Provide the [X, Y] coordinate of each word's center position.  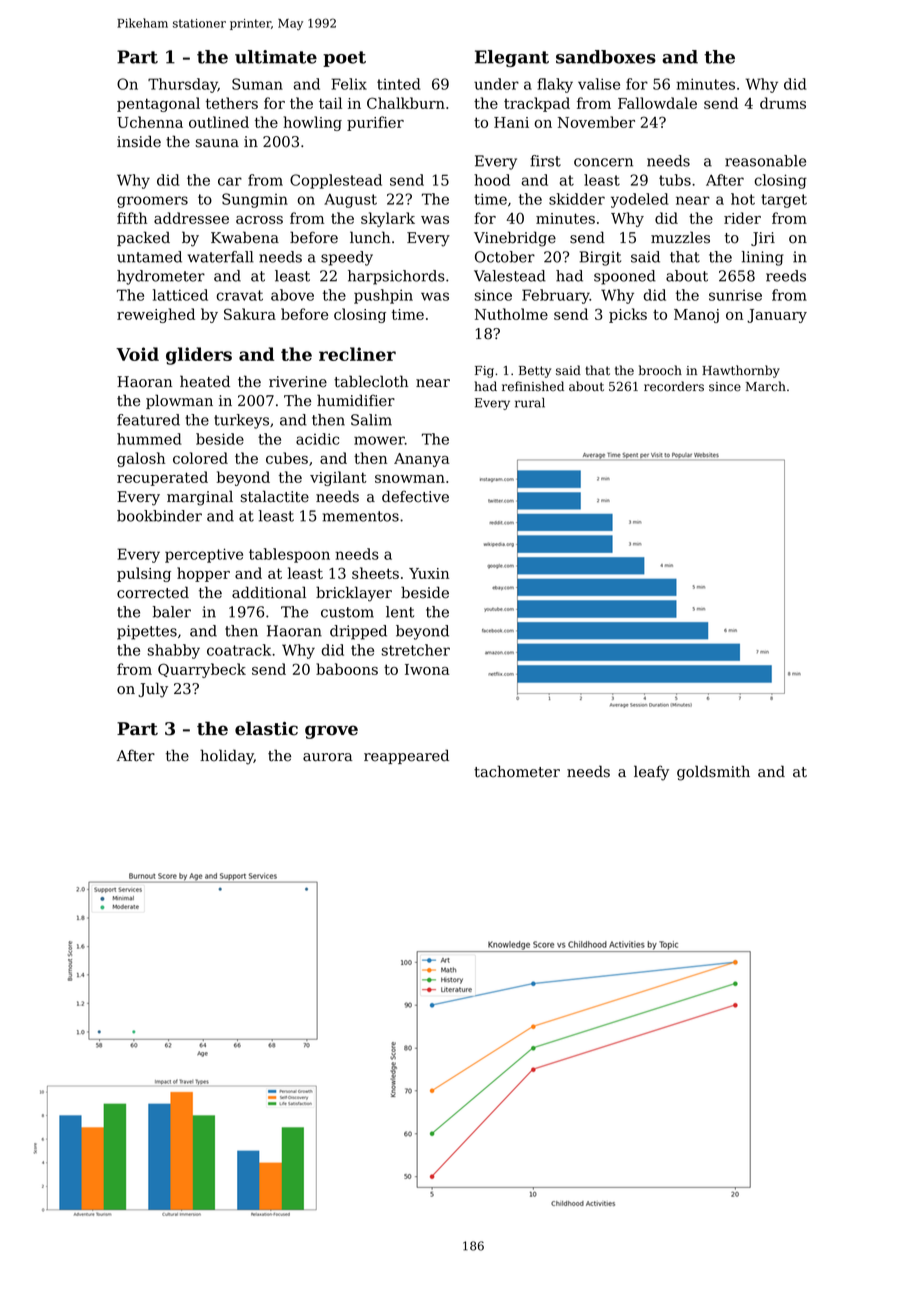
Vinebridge [515, 239]
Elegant [512, 58]
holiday [227, 757]
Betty [535, 372]
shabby [174, 651]
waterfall [221, 257]
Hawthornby [741, 371]
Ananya [422, 460]
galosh [141, 459]
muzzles [680, 237]
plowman [179, 401]
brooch [660, 370]
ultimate [276, 57]
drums [783, 103]
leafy [651, 773]
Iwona [427, 669]
